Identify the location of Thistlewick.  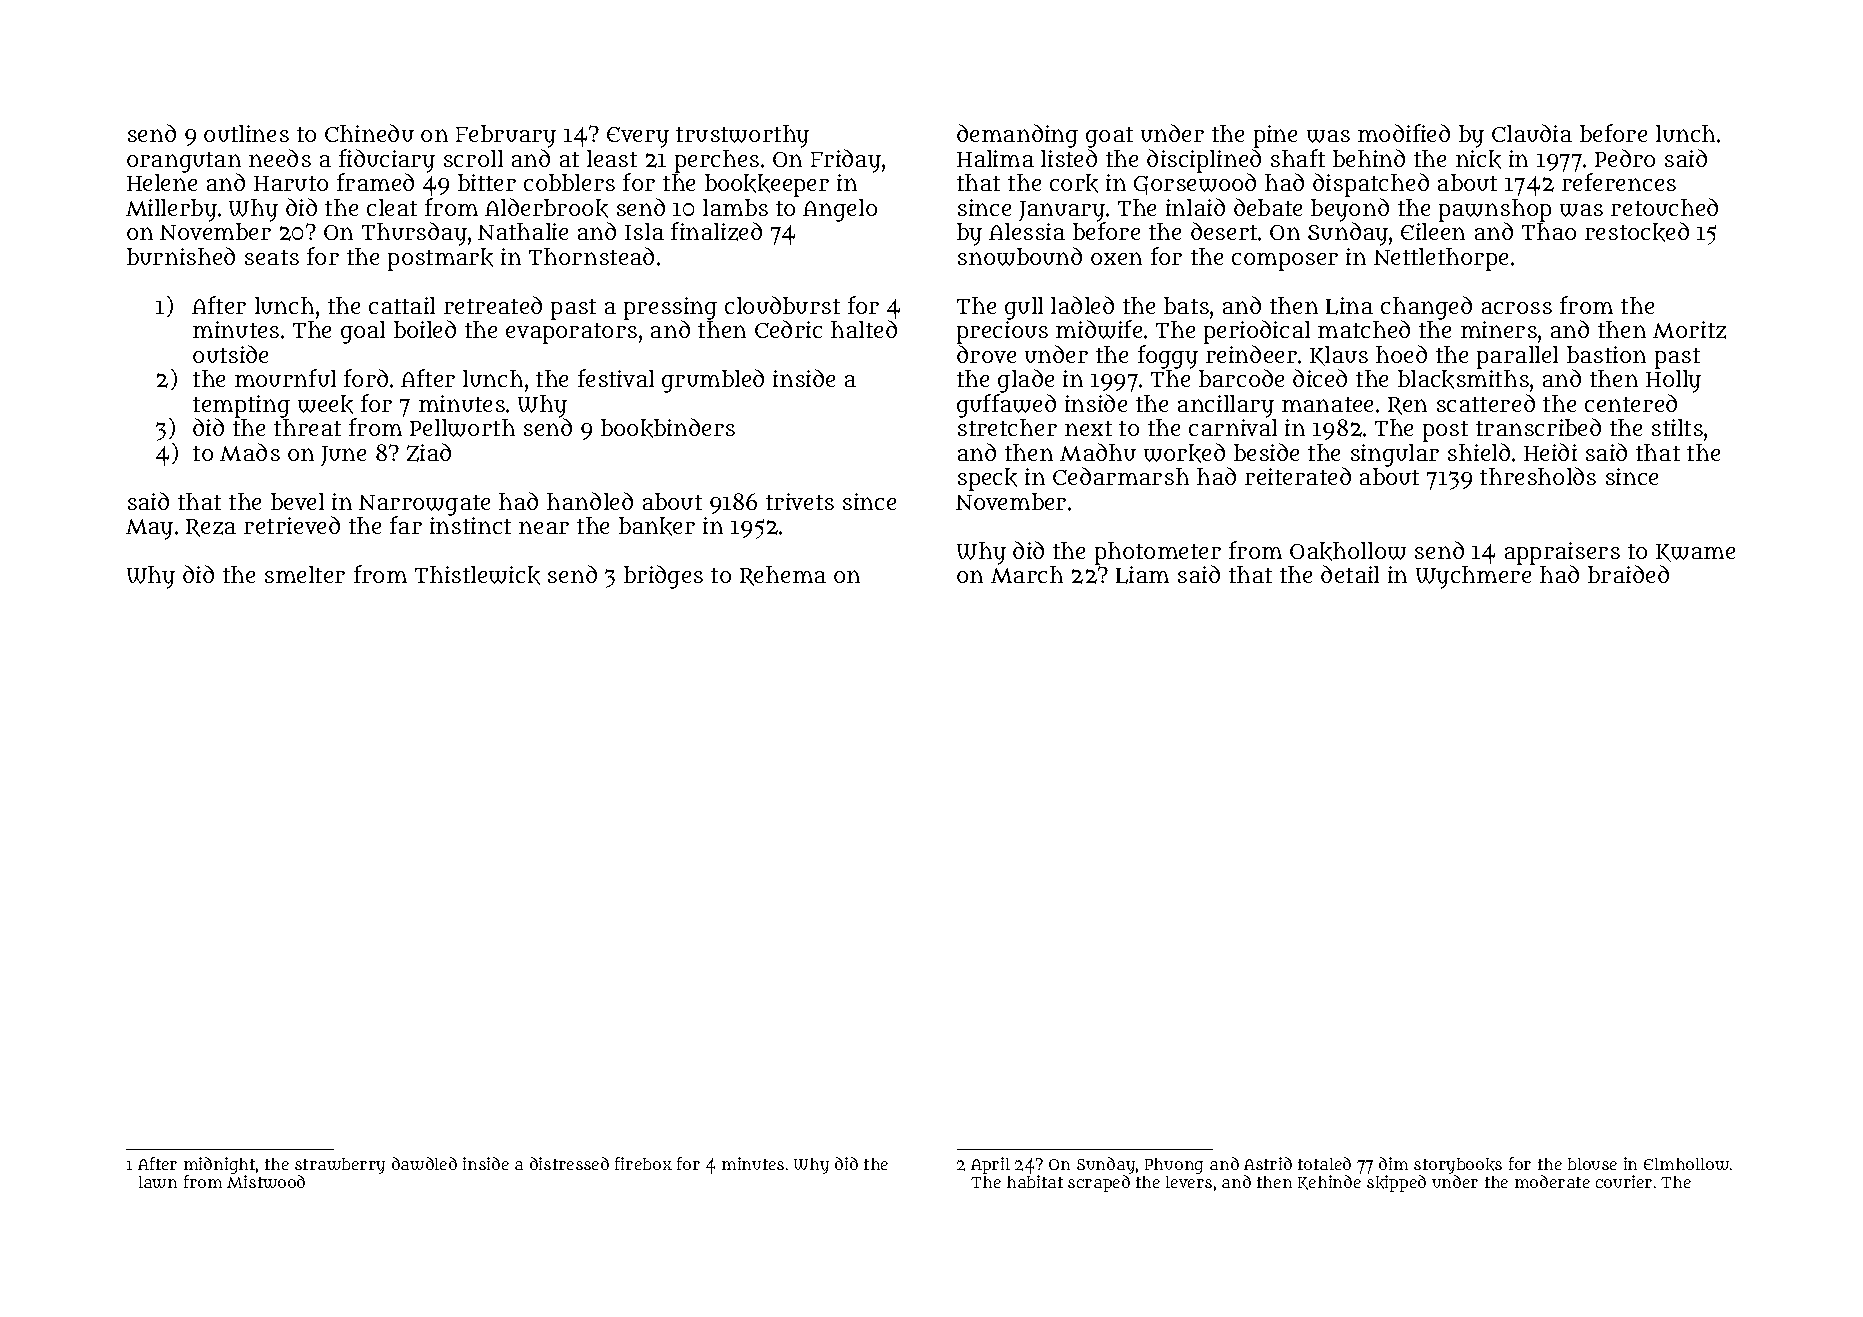
(477, 575).
